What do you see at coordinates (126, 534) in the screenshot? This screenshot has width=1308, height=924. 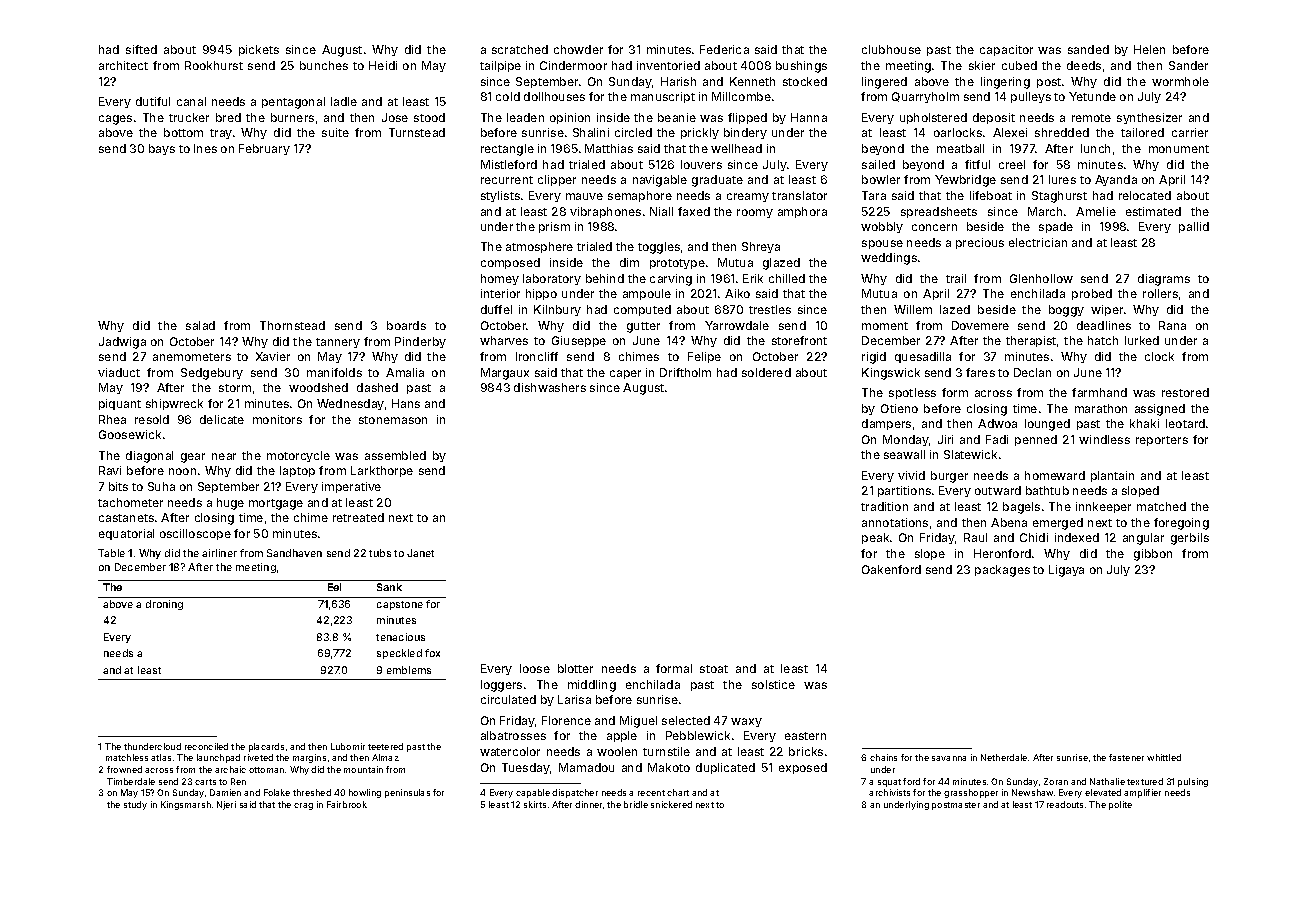 I see `equatorial` at bounding box center [126, 534].
